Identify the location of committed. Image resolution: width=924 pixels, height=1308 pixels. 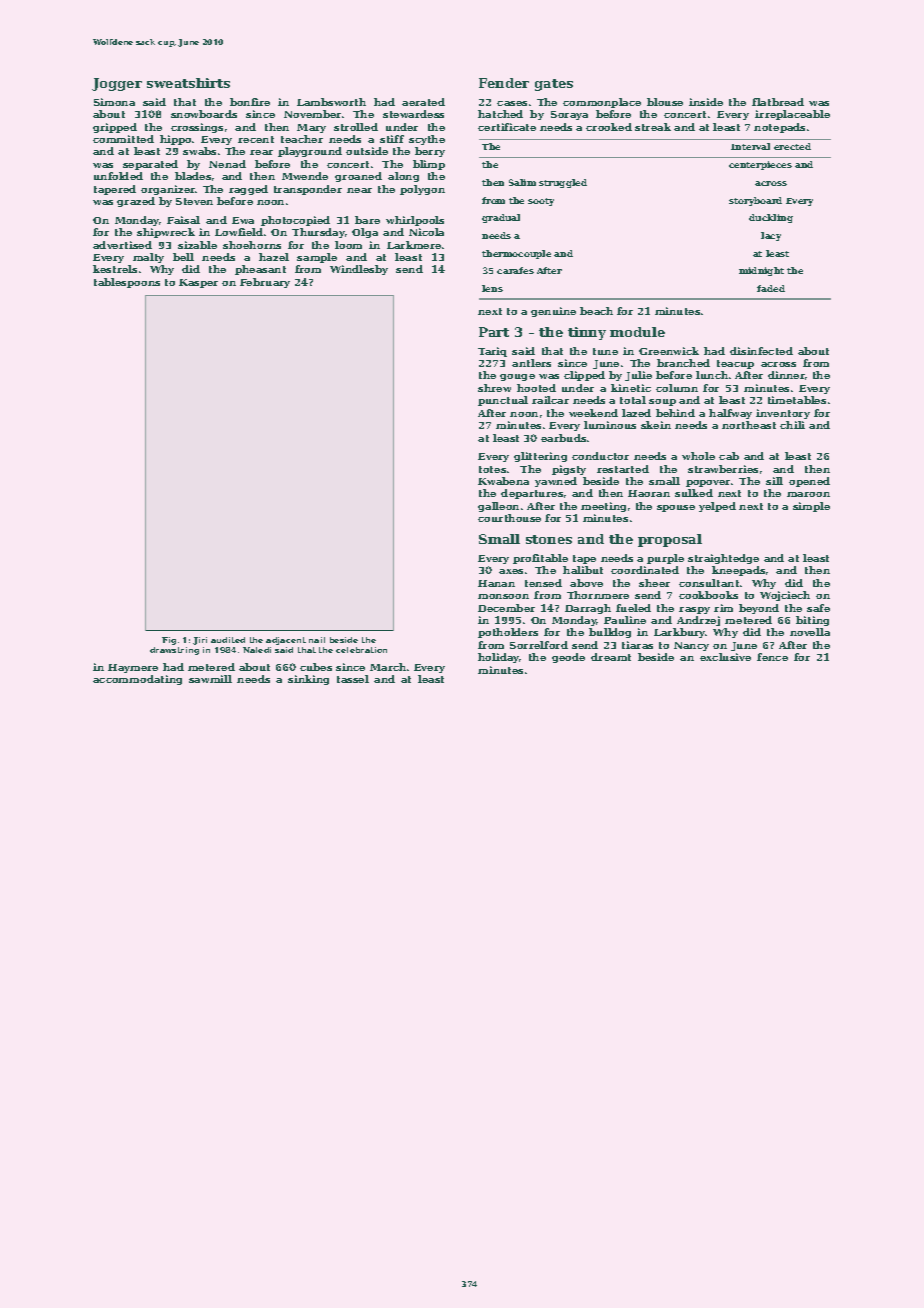
(123, 139).
